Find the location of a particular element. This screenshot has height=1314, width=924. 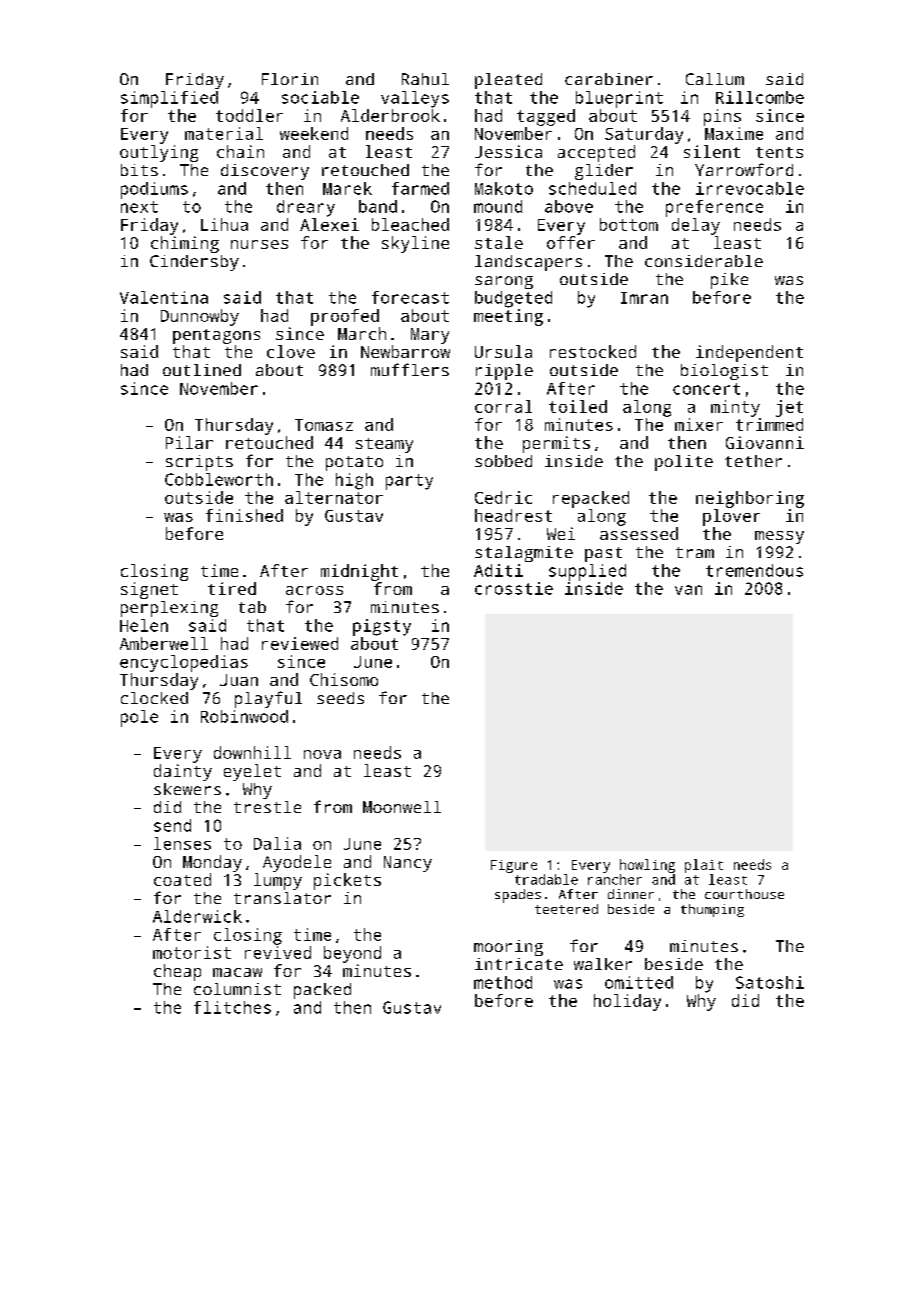

holiday is located at coordinates (627, 1002).
